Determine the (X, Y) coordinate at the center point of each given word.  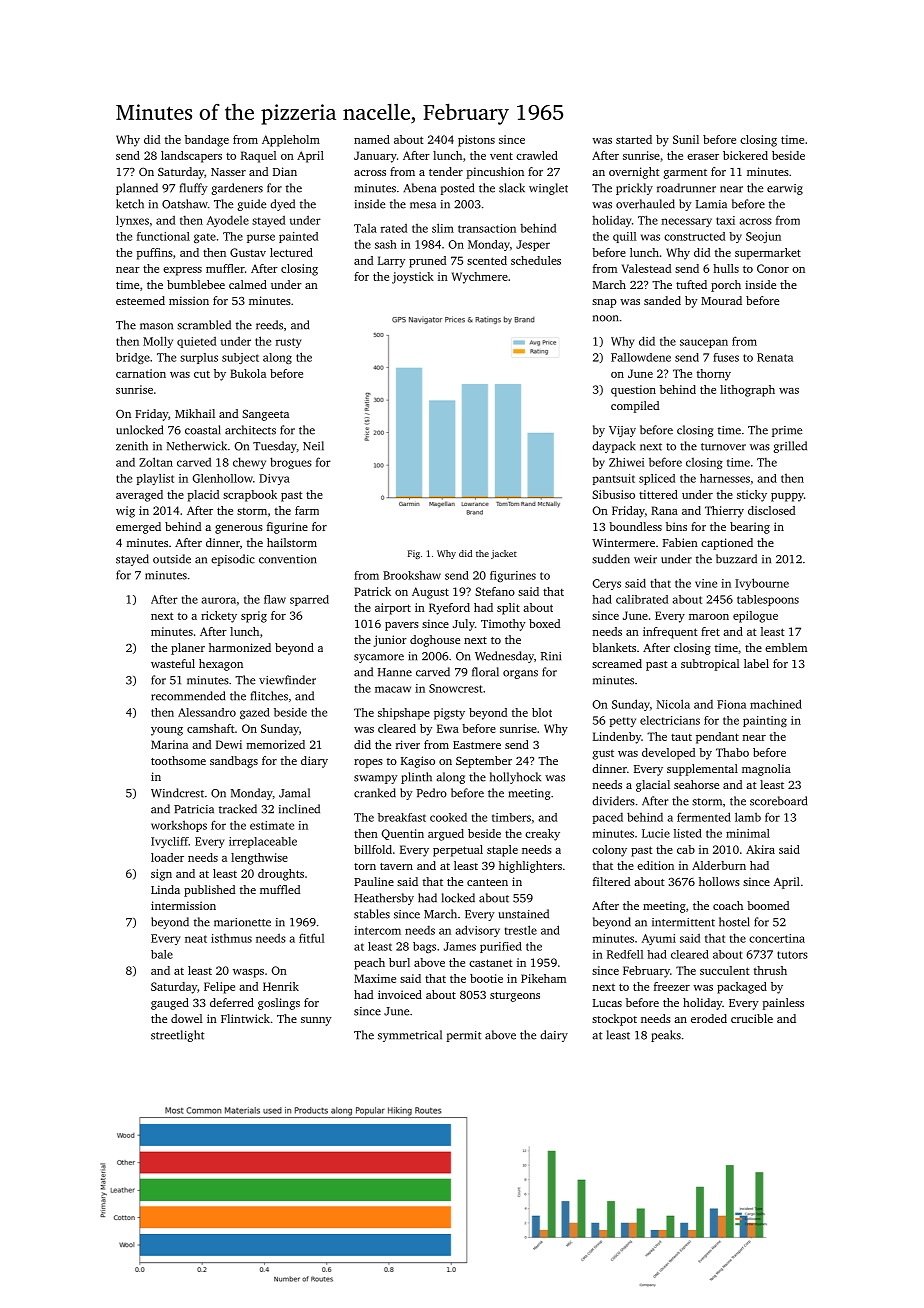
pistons (476, 141)
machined (776, 704)
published (209, 891)
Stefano (495, 591)
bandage (207, 141)
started (634, 139)
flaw (275, 599)
